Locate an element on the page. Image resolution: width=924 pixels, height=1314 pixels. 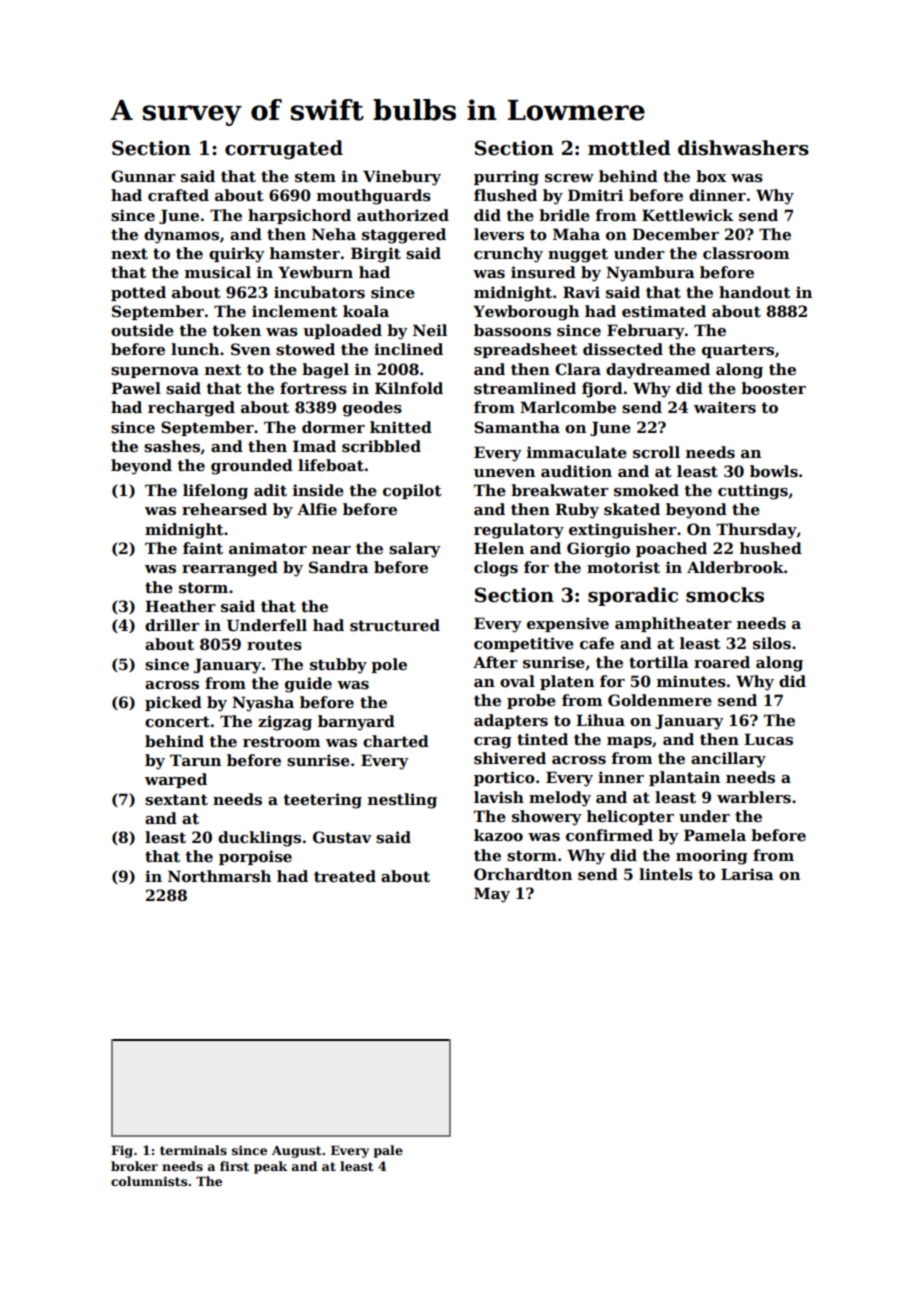
Fig is located at coordinates (122, 1151).
